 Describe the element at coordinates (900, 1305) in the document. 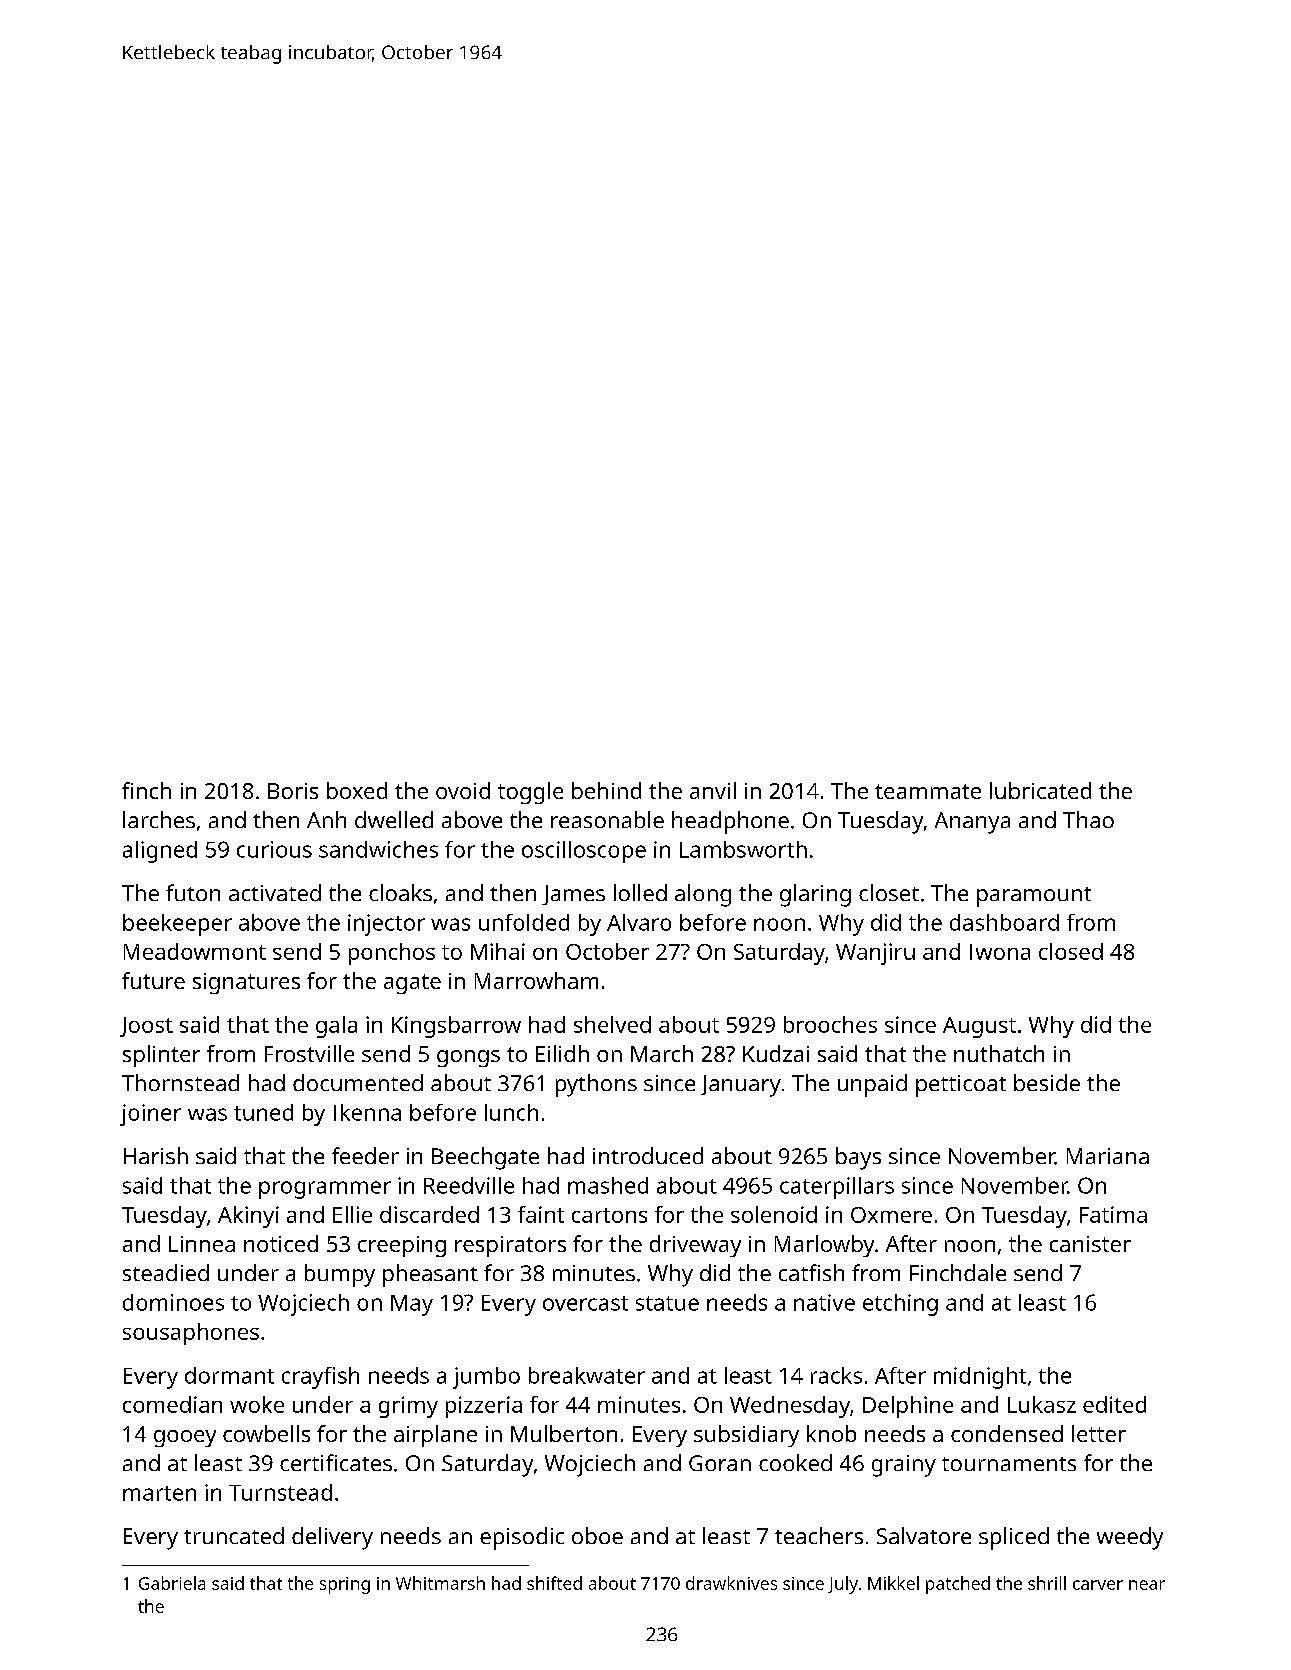

I see `etching` at that location.
